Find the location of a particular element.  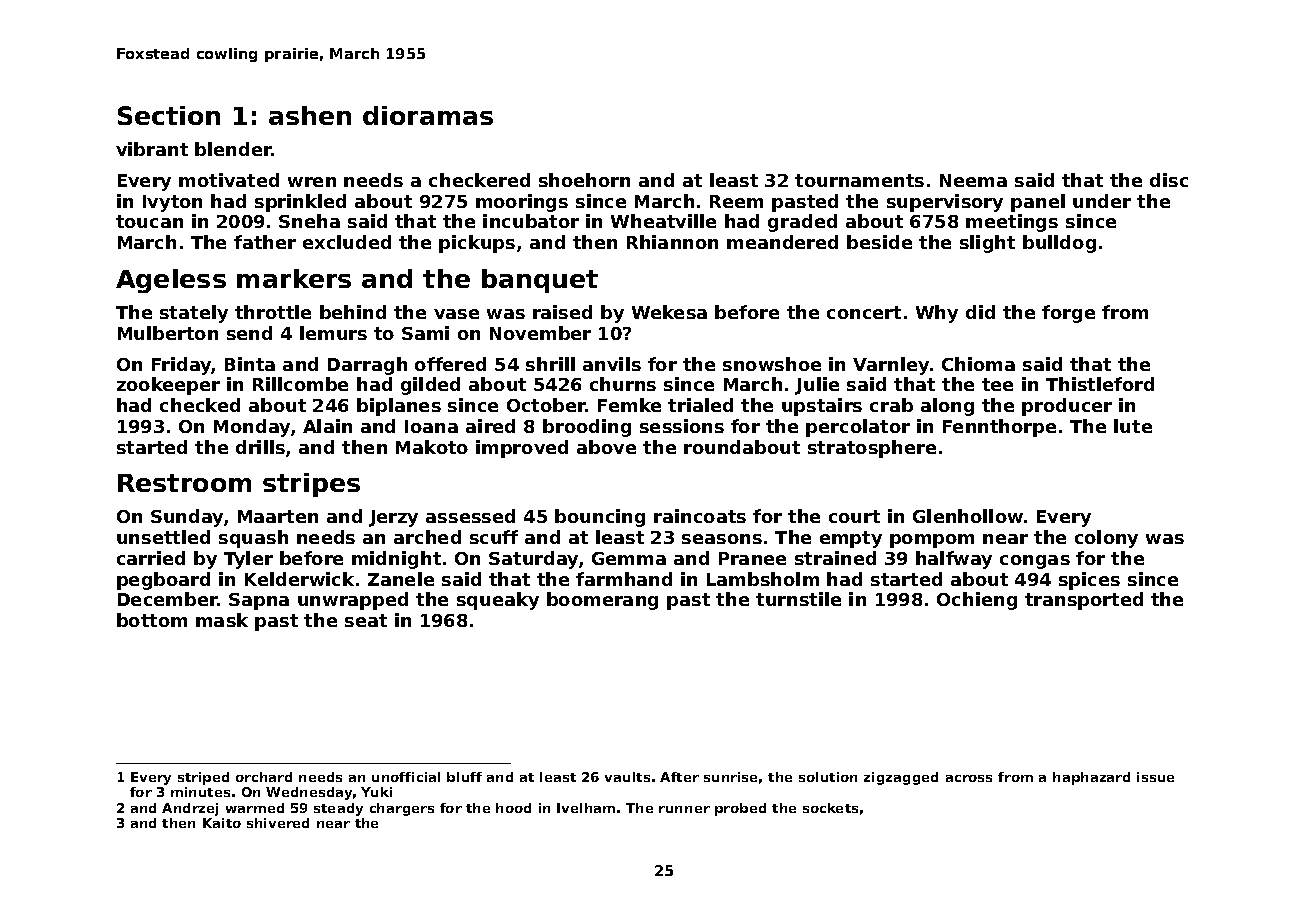

shivered is located at coordinates (278, 823).
